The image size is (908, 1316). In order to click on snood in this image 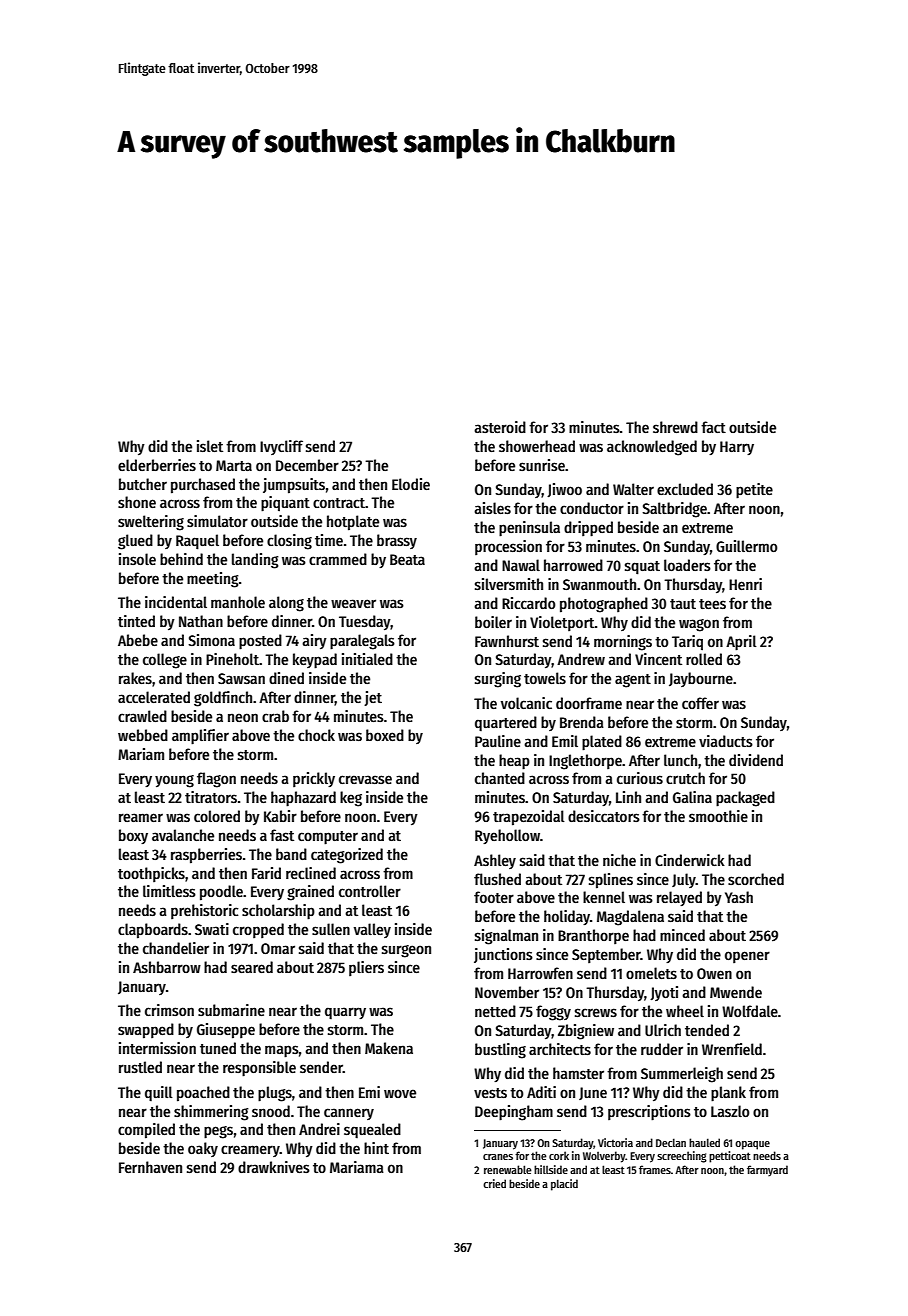, I will do `click(271, 1111)`.
